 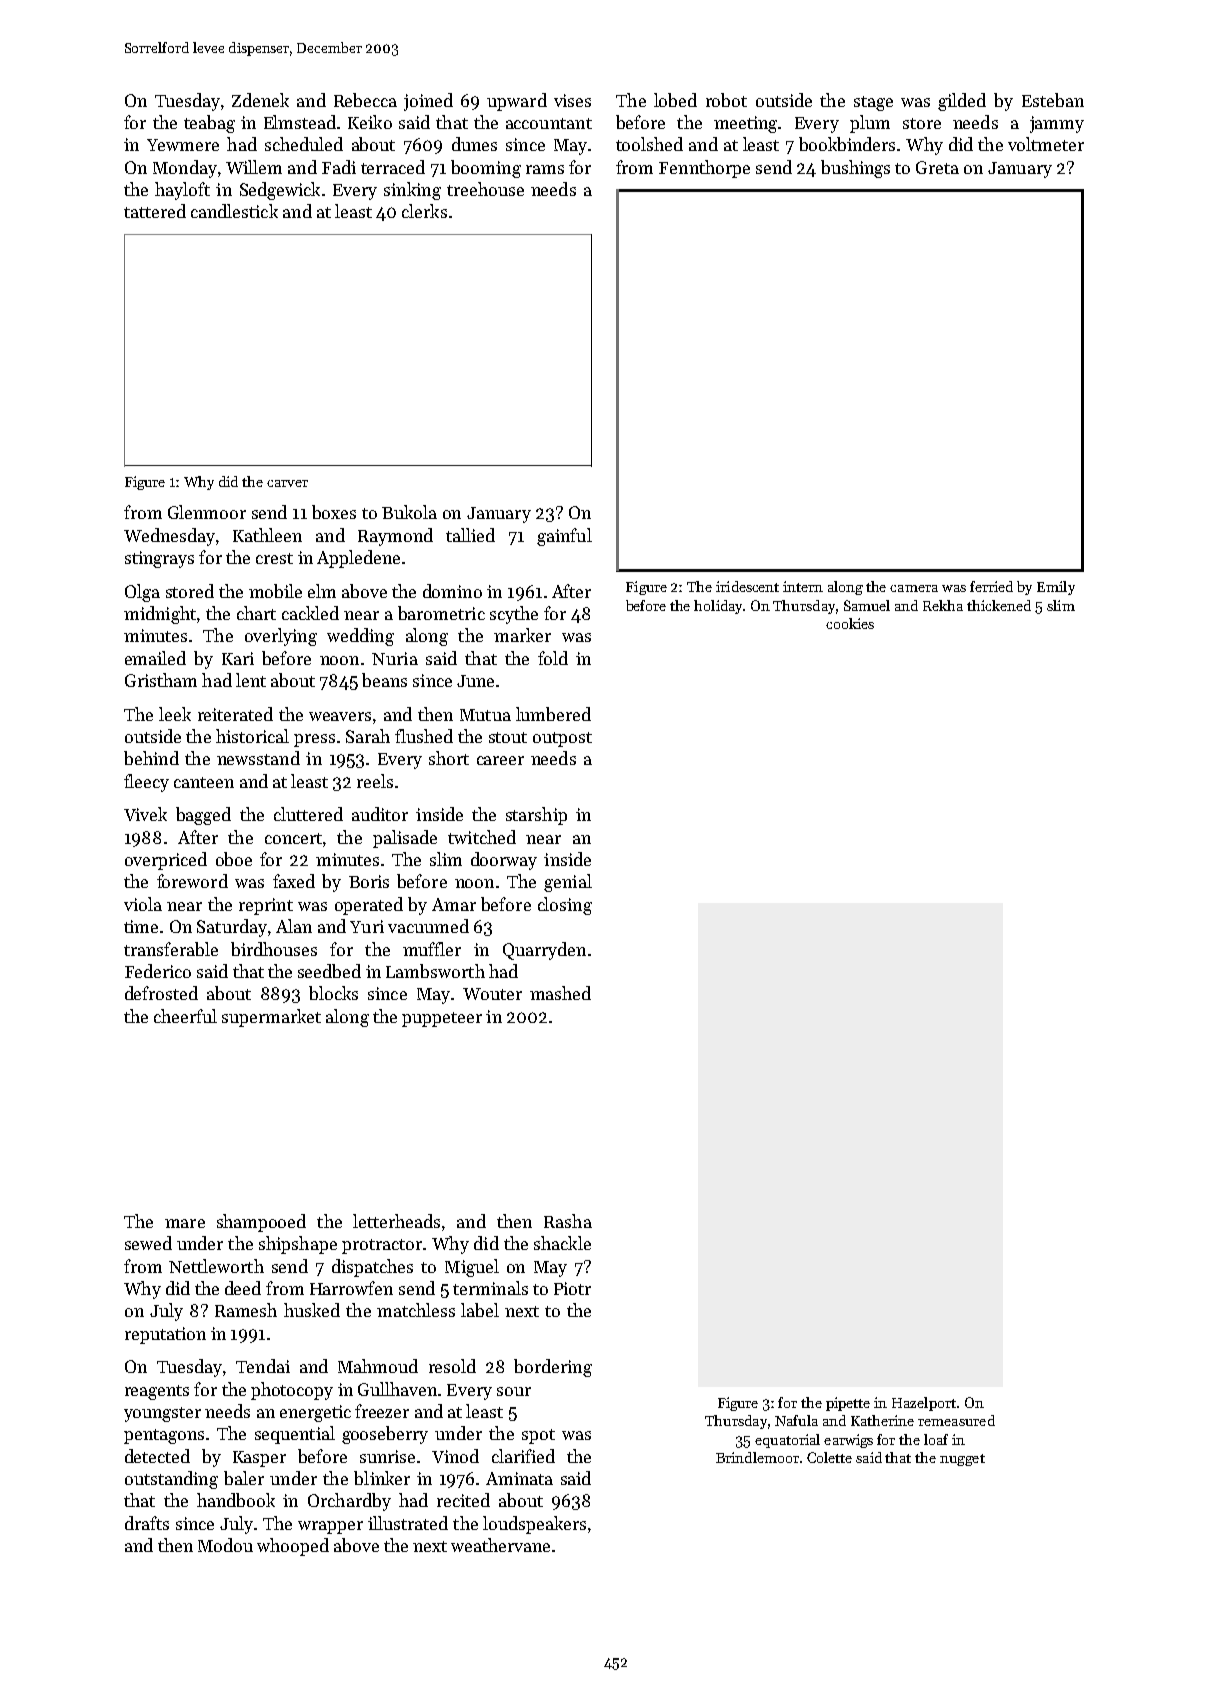 What do you see at coordinates (937, 167) in the screenshot?
I see `Greta` at bounding box center [937, 167].
